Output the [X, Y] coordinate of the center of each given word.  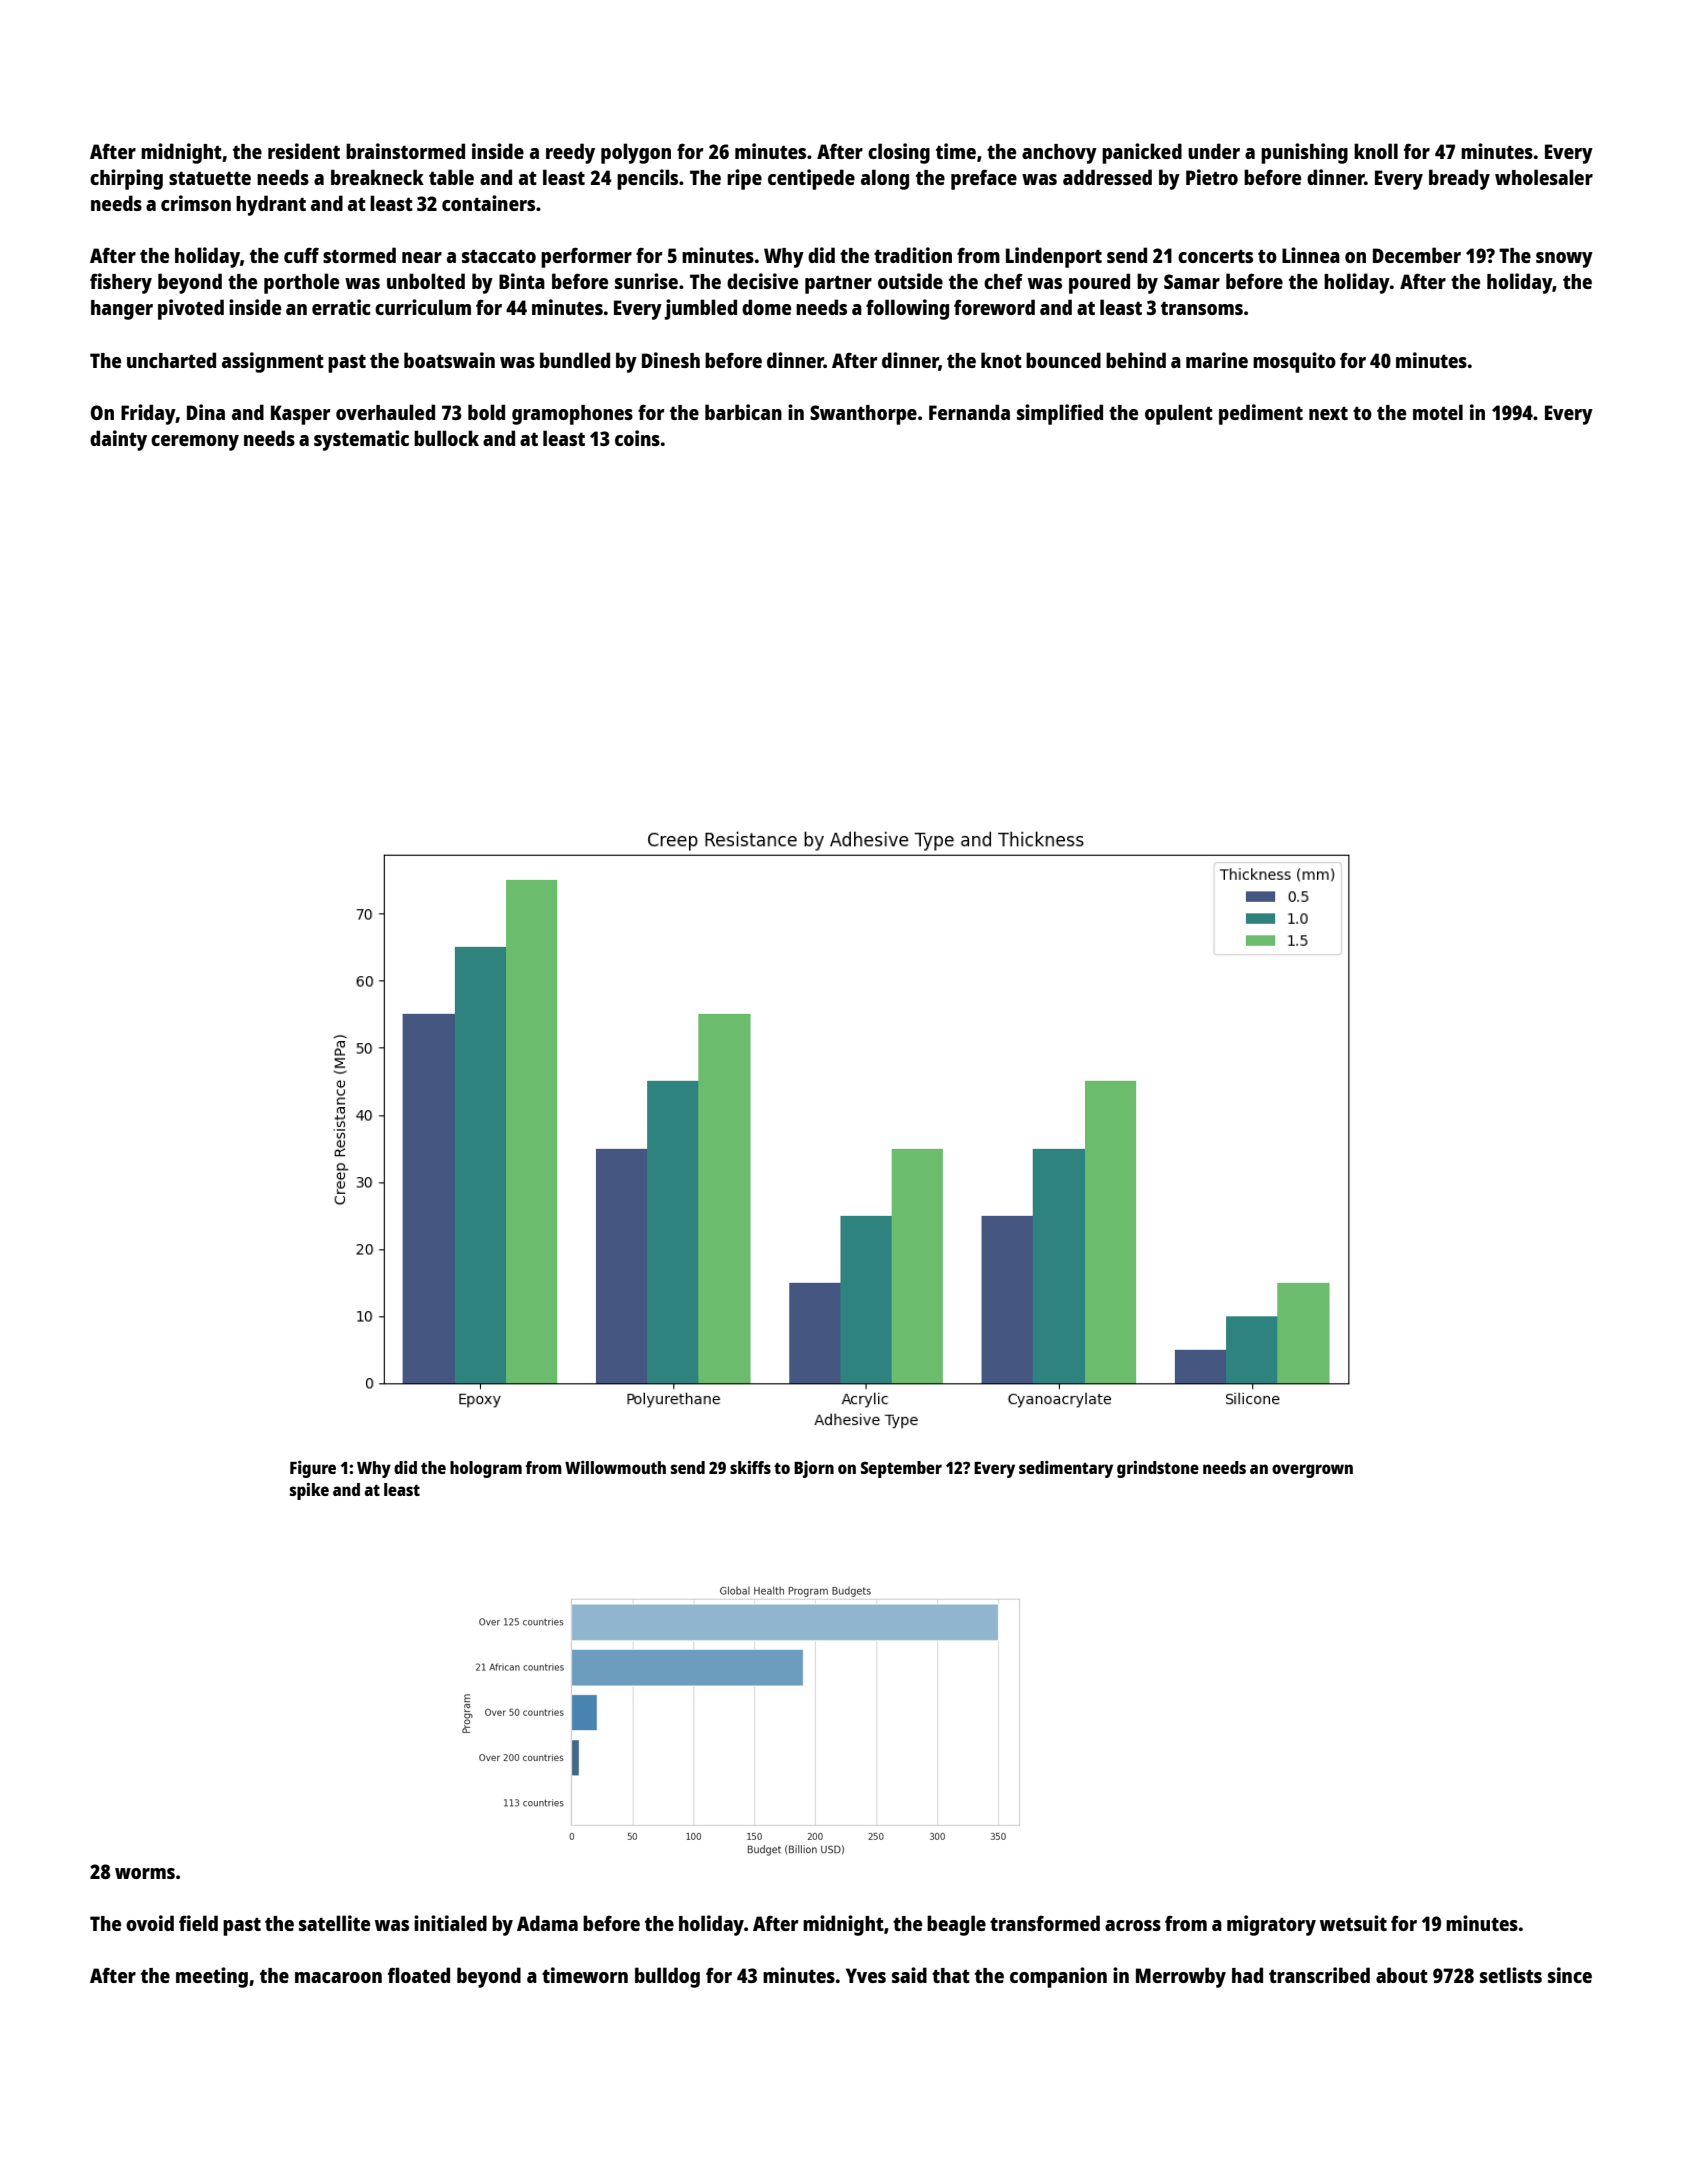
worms [145, 1873]
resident [304, 151]
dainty [118, 440]
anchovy [1059, 154]
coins [637, 438]
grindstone [1158, 1469]
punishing [1304, 153]
